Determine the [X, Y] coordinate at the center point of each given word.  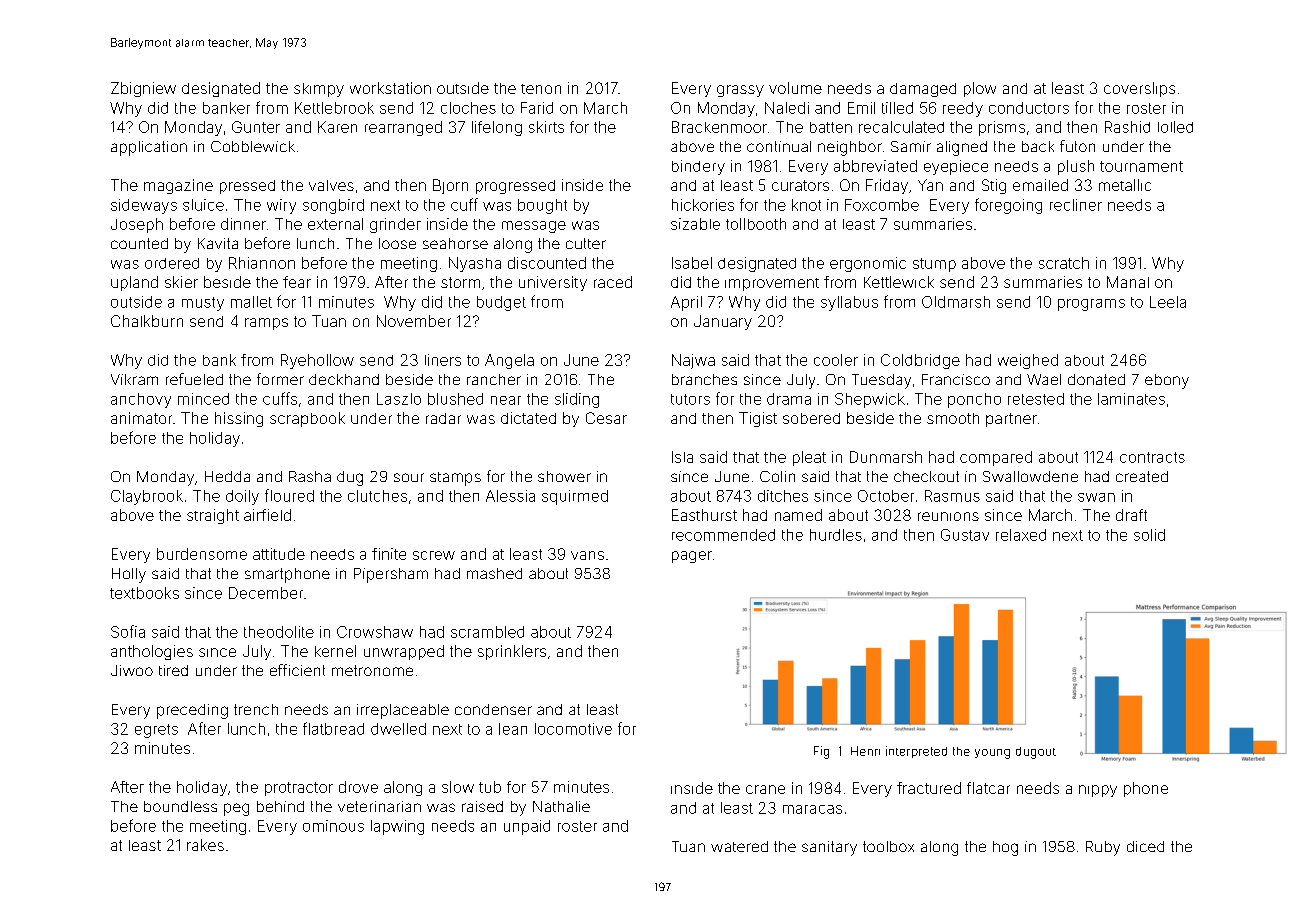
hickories [703, 205]
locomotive [573, 729]
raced [613, 282]
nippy [1098, 791]
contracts [1152, 457]
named [798, 515]
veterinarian [379, 806]
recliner [1076, 205]
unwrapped [404, 652]
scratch [1064, 263]
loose [397, 243]
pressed [247, 187]
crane [765, 789]
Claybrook [147, 497]
